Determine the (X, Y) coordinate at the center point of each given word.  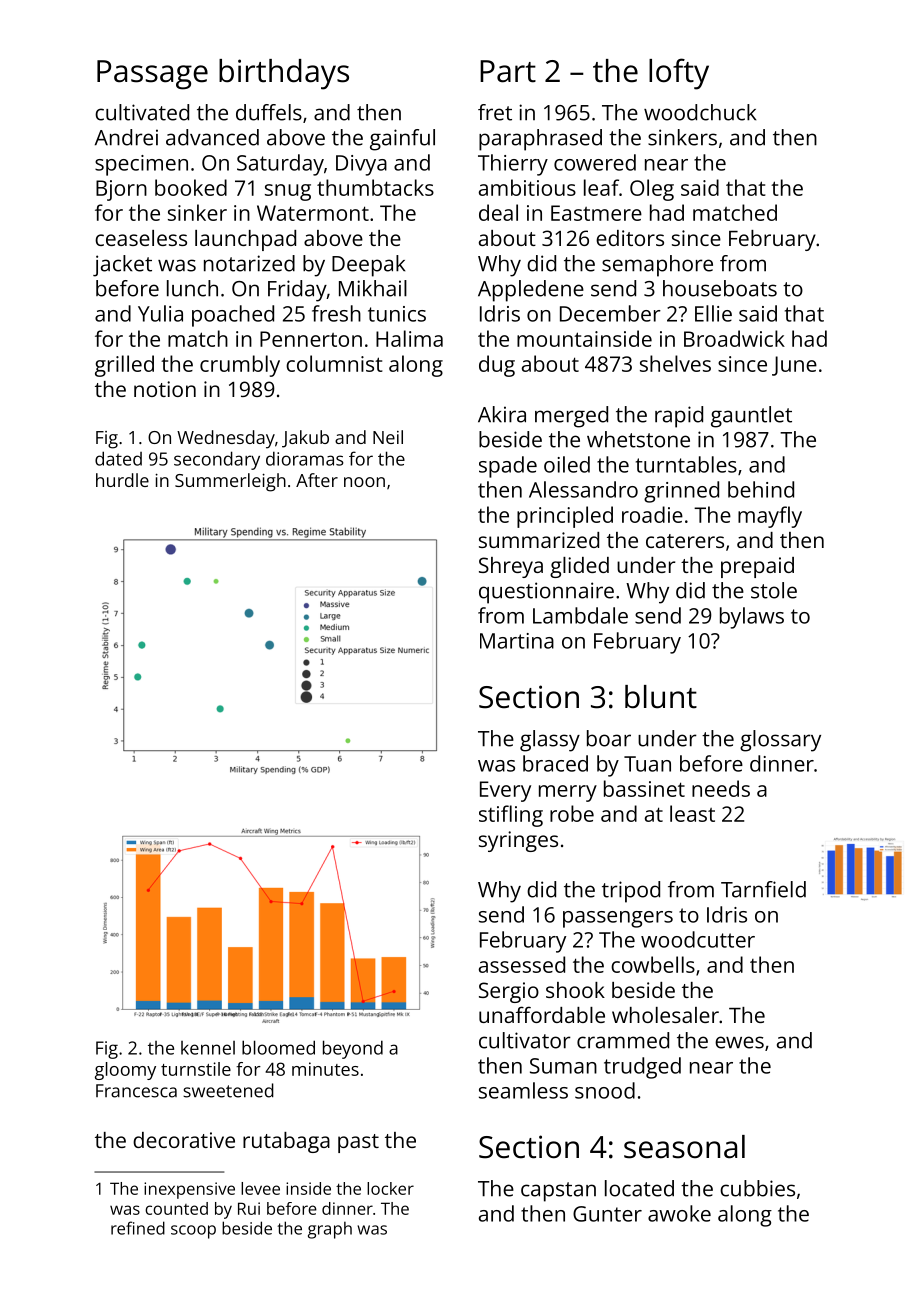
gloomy (125, 1071)
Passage (152, 75)
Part (508, 71)
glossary (780, 741)
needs (721, 788)
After (317, 480)
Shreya (511, 567)
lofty (679, 74)
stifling (511, 816)
